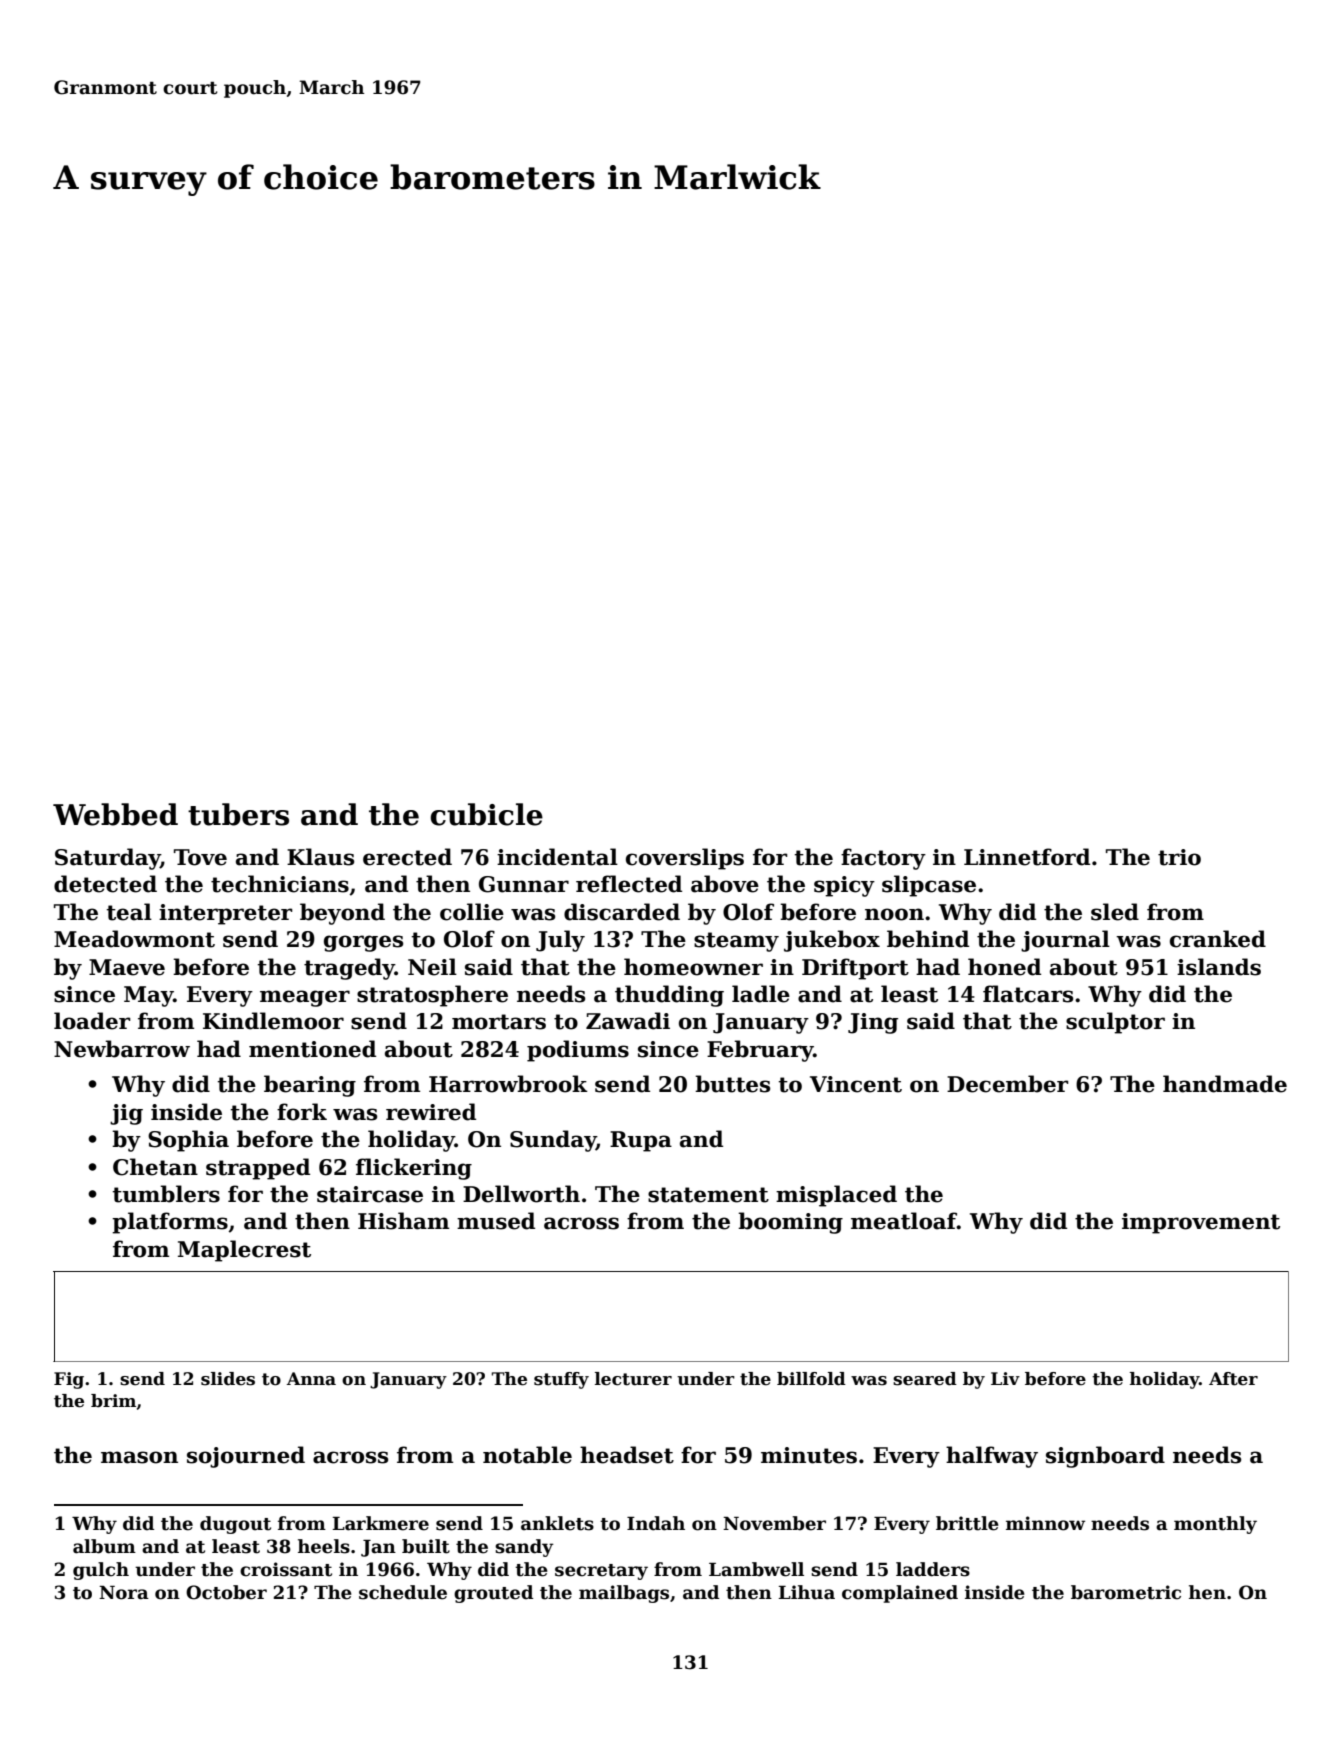 The image size is (1343, 1738). What do you see at coordinates (811, 1379) in the screenshot?
I see `billfold` at bounding box center [811, 1379].
